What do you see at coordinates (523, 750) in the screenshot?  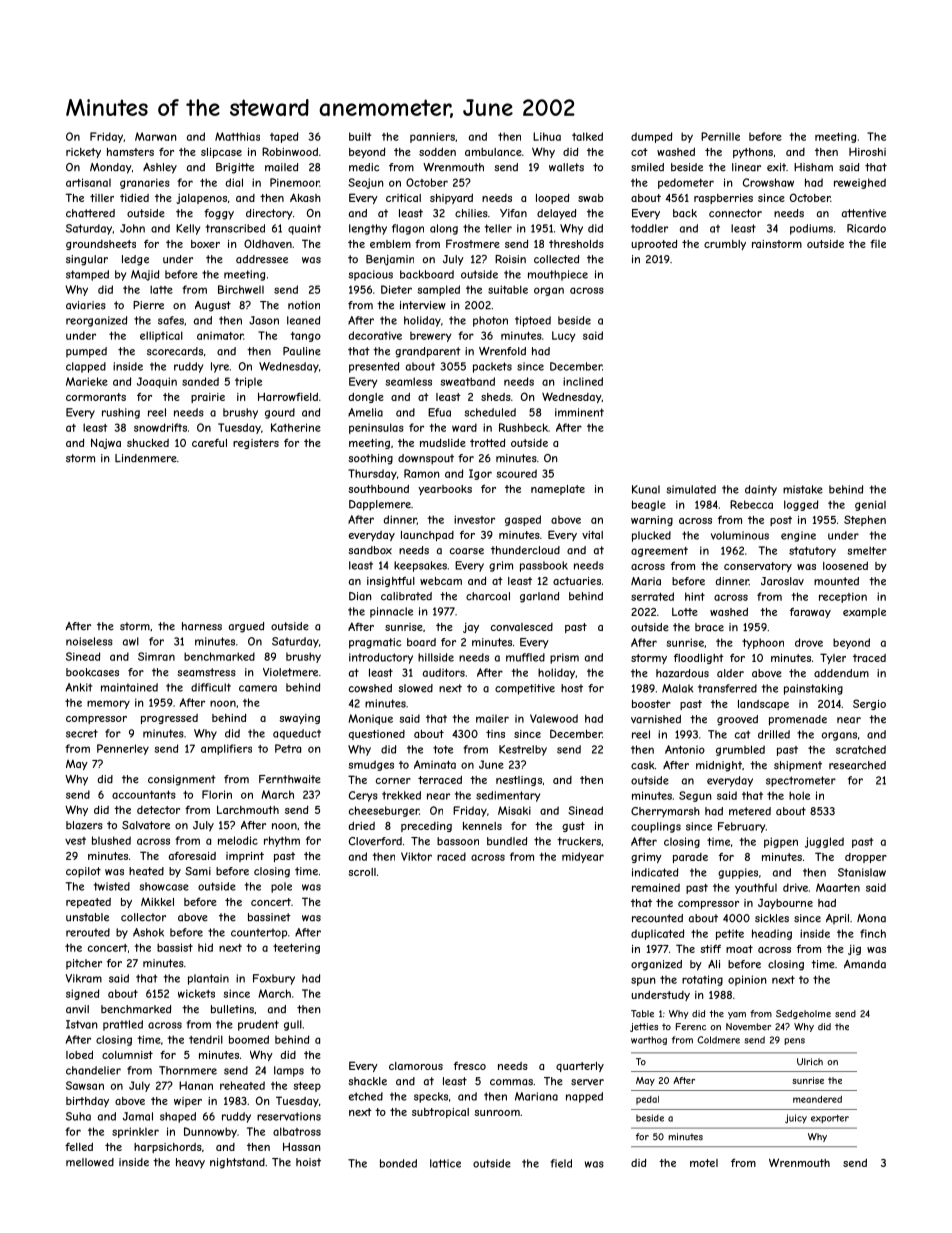 I see `Kestrelby` at bounding box center [523, 750].
